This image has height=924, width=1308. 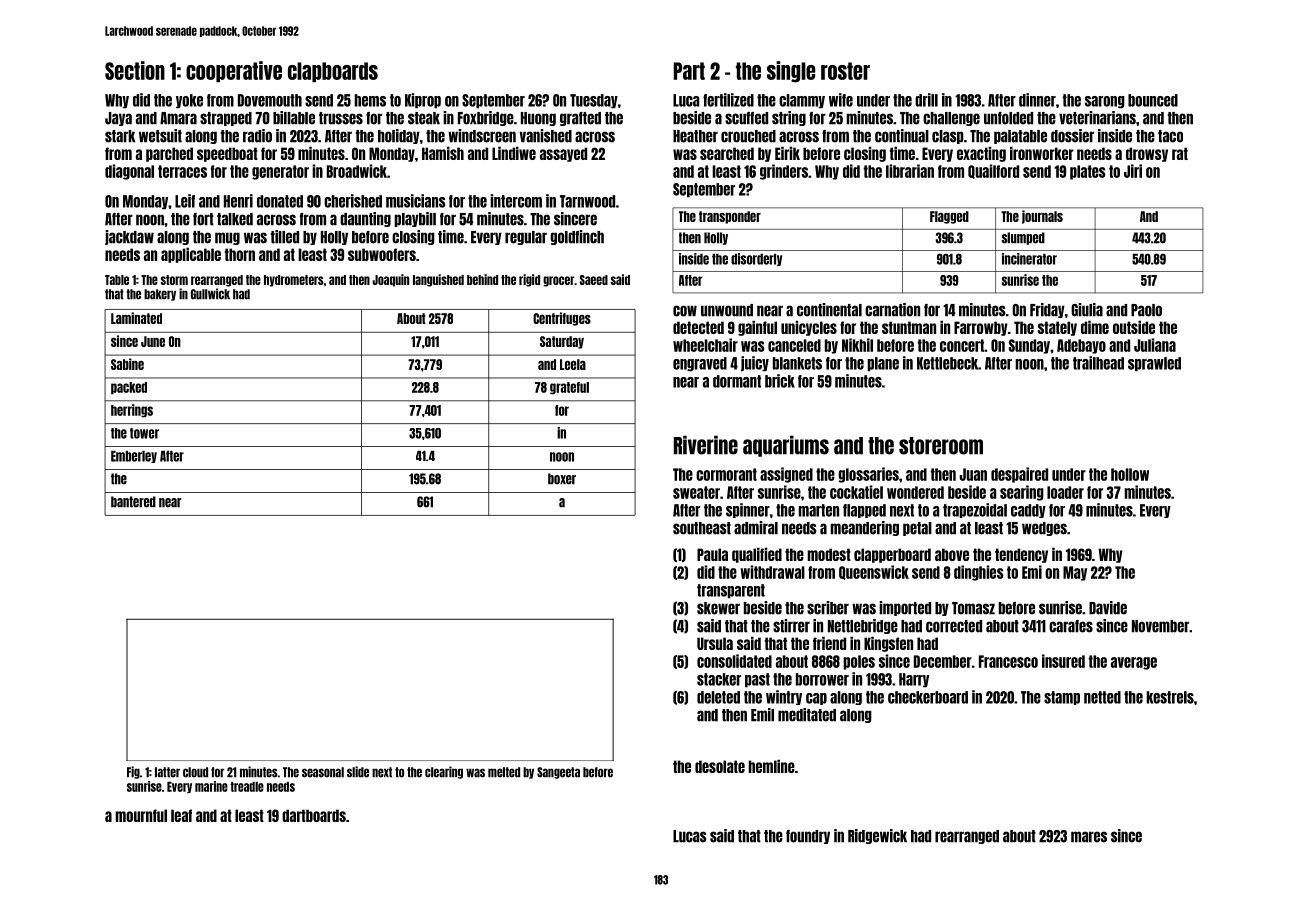 I want to click on clasp, so click(x=948, y=137).
